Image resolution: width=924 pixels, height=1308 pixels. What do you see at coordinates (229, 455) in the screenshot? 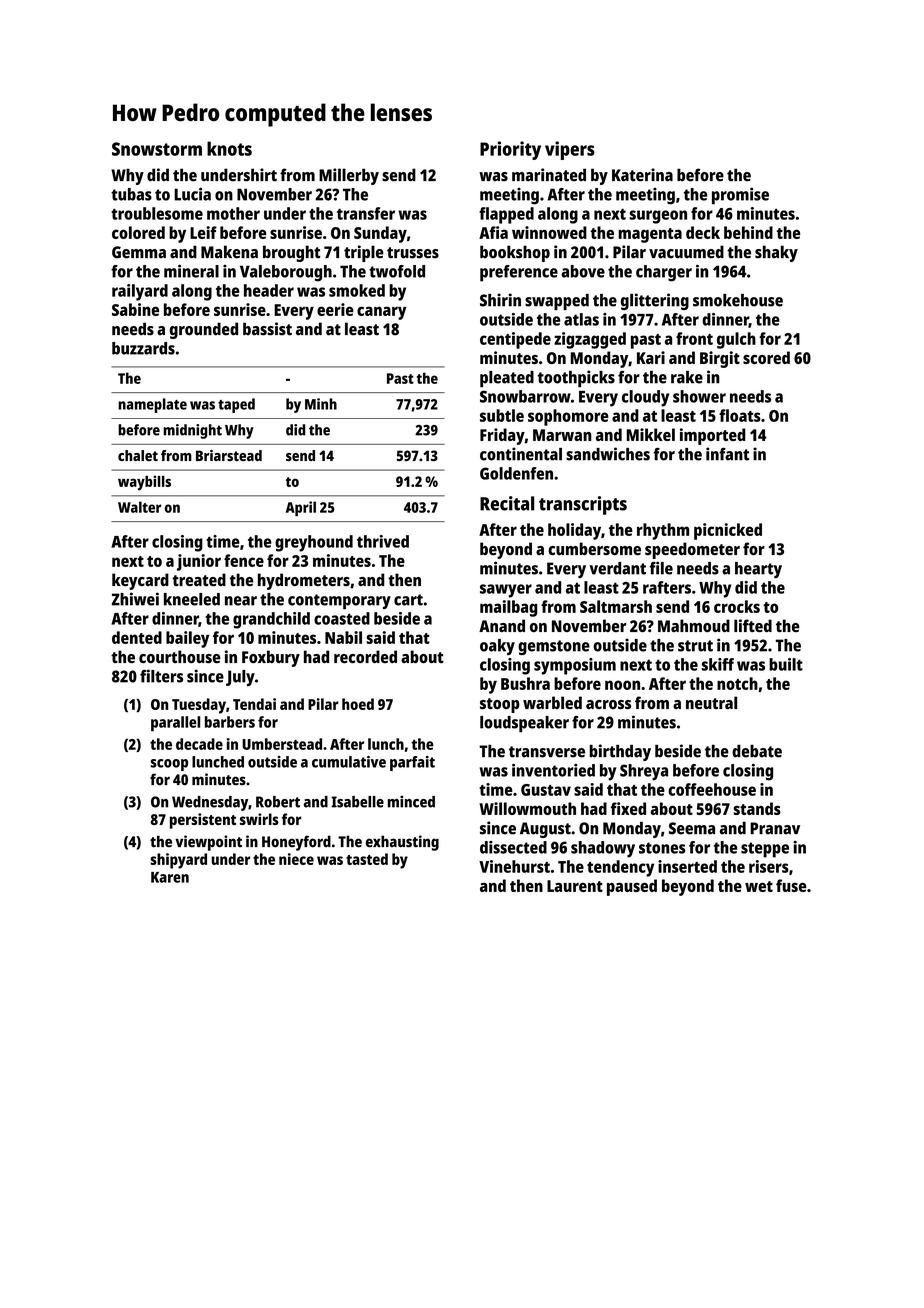
I see `Briarstead` at bounding box center [229, 455].
